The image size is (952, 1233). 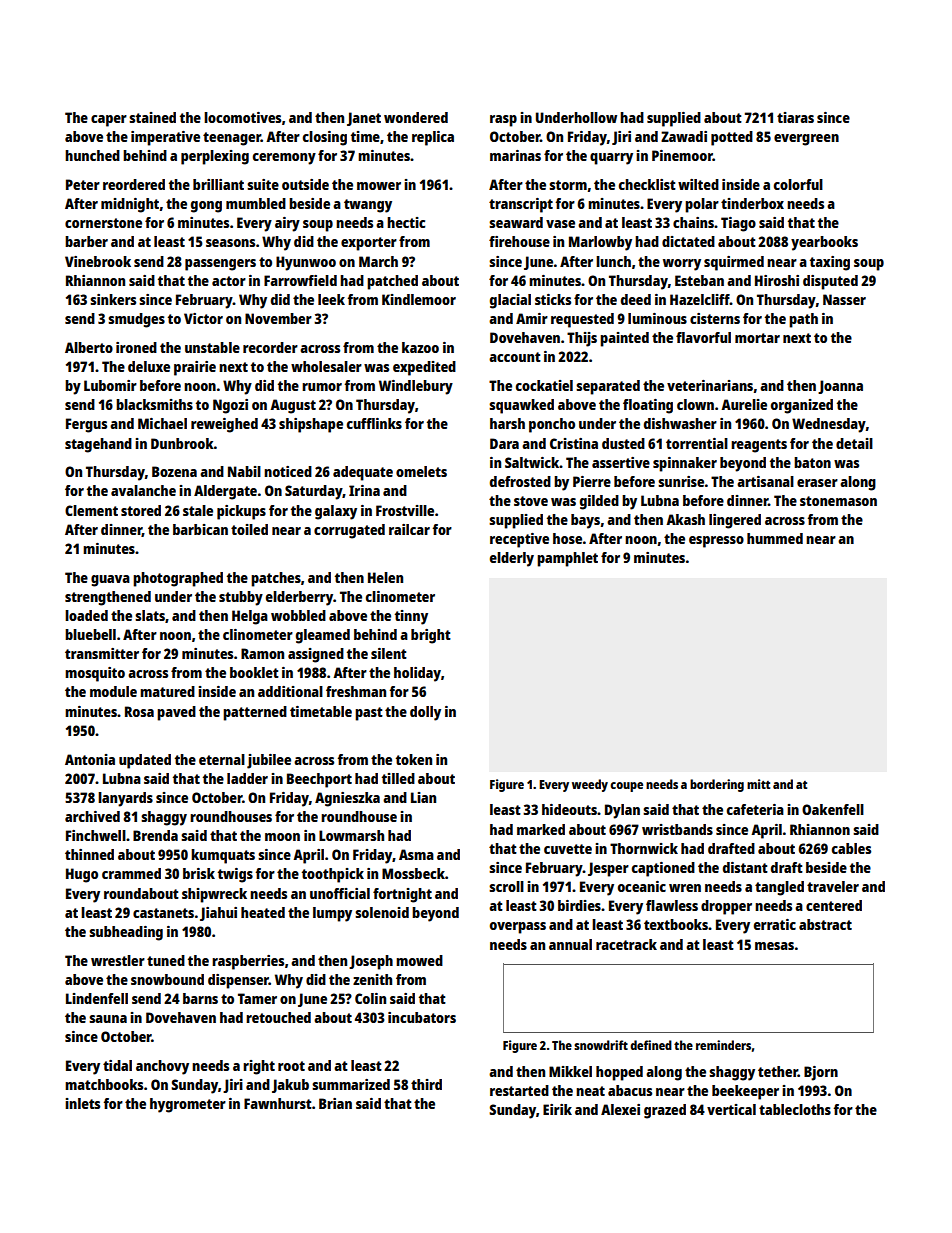 I want to click on grazed, so click(x=665, y=1111).
